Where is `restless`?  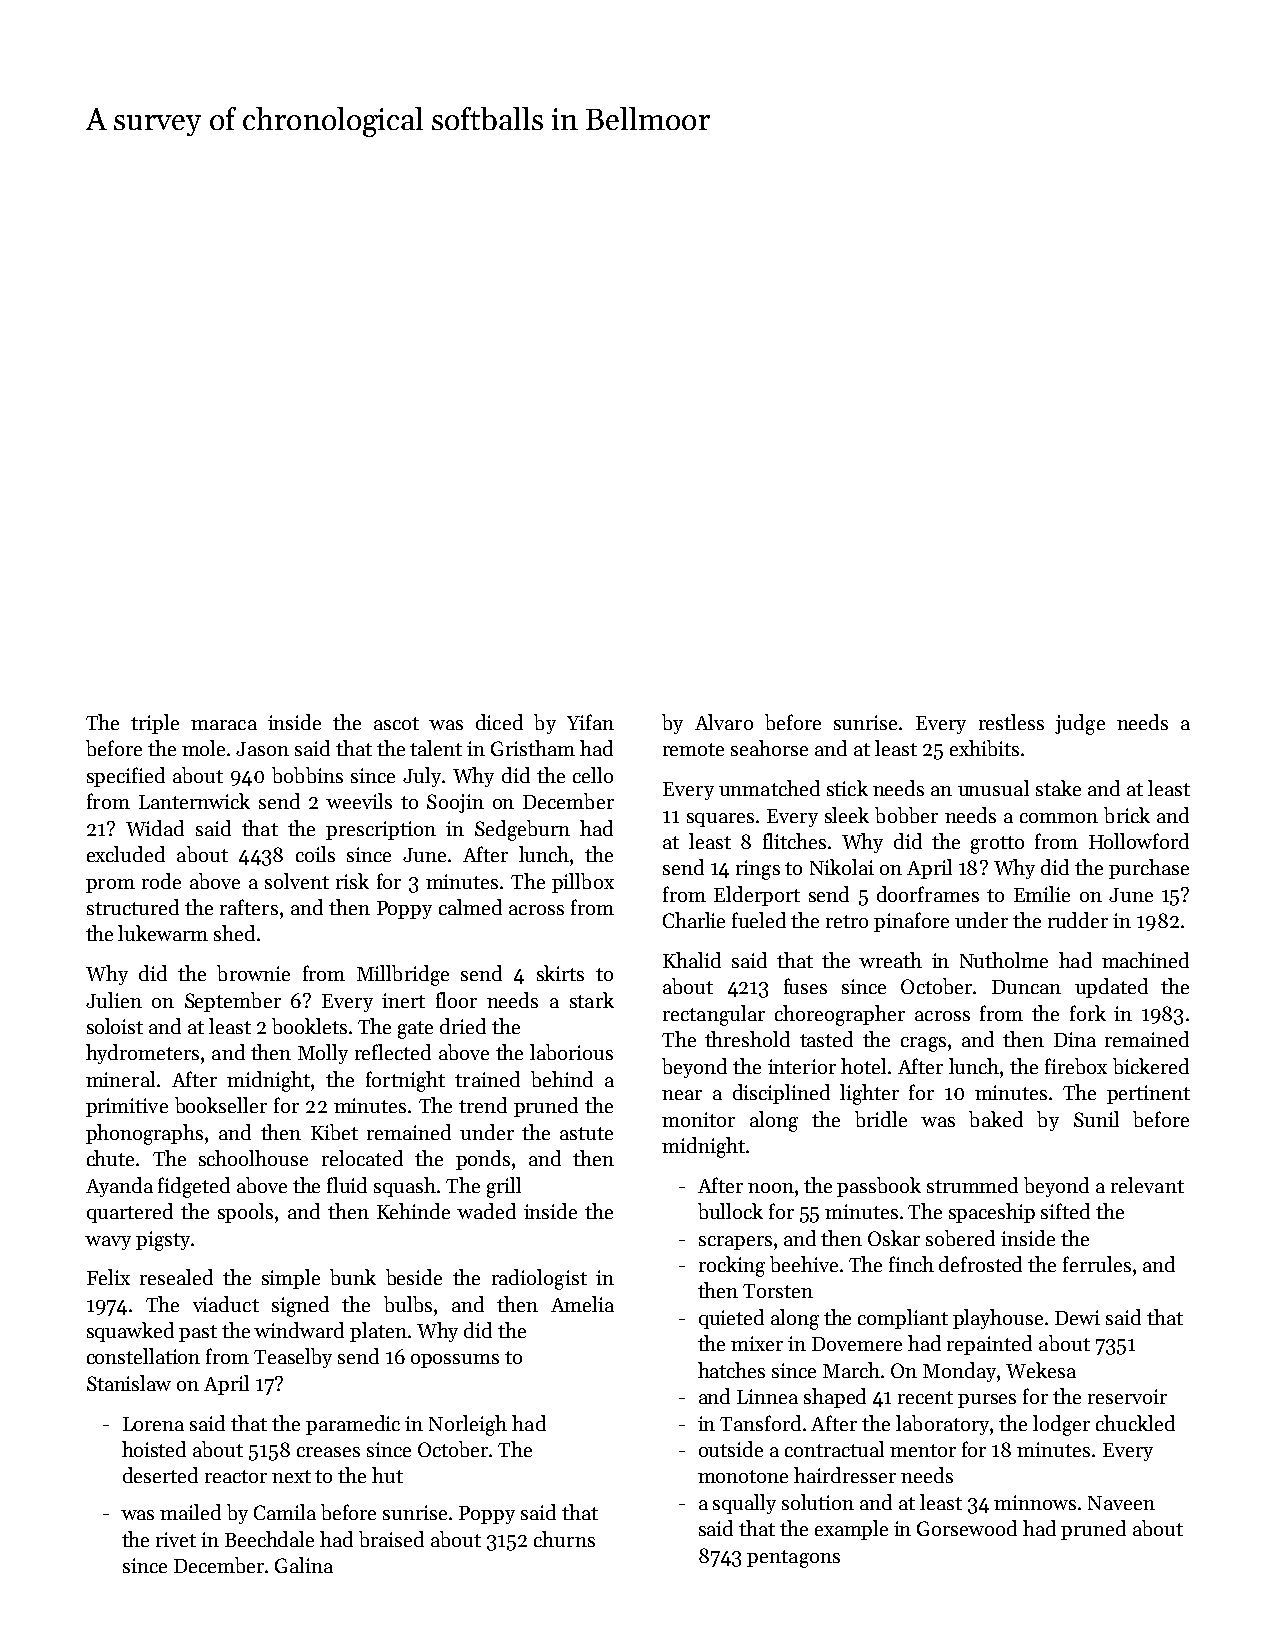
restless is located at coordinates (1011, 722).
